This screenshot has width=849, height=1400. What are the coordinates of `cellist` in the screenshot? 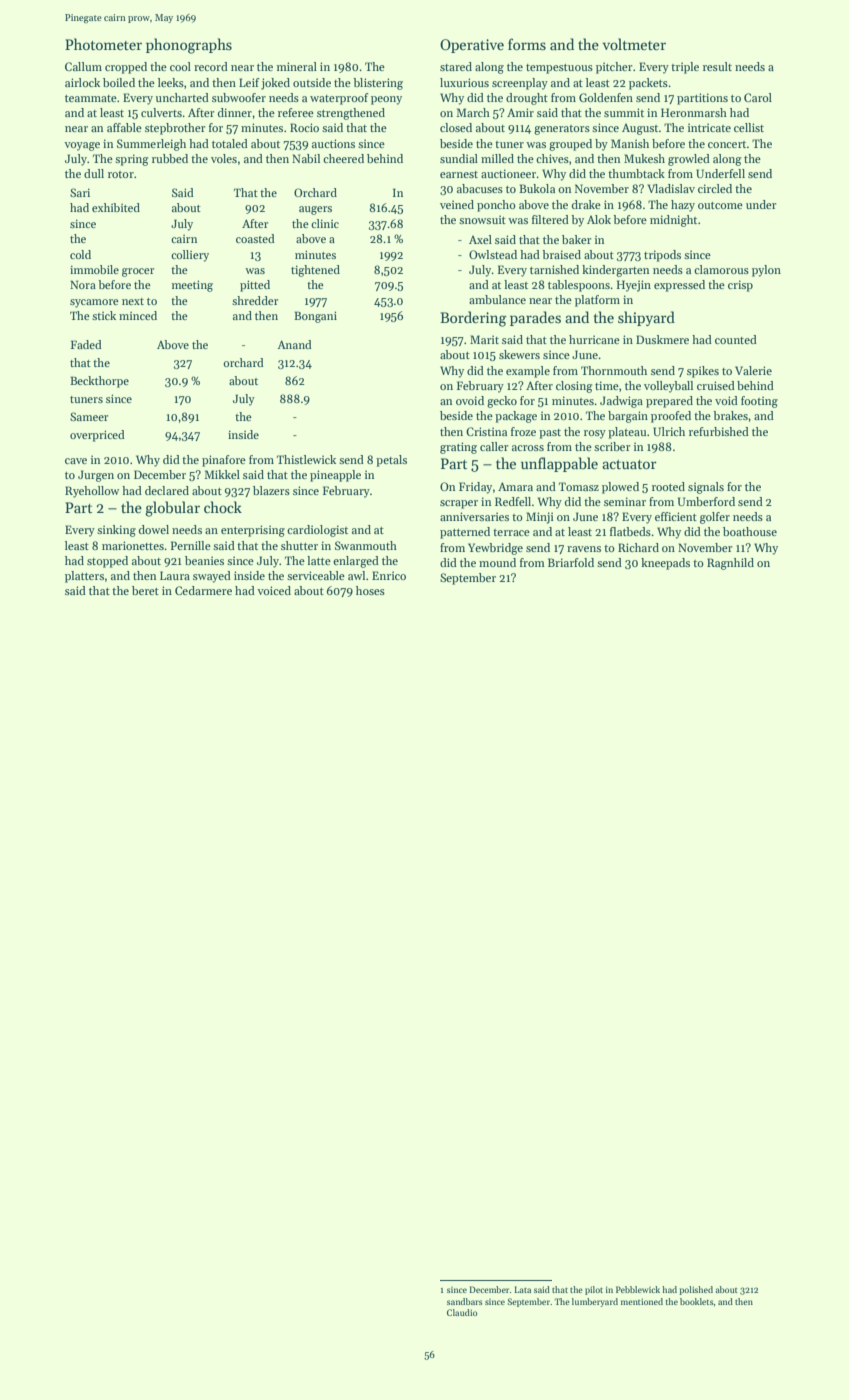 It's located at (749, 127).
